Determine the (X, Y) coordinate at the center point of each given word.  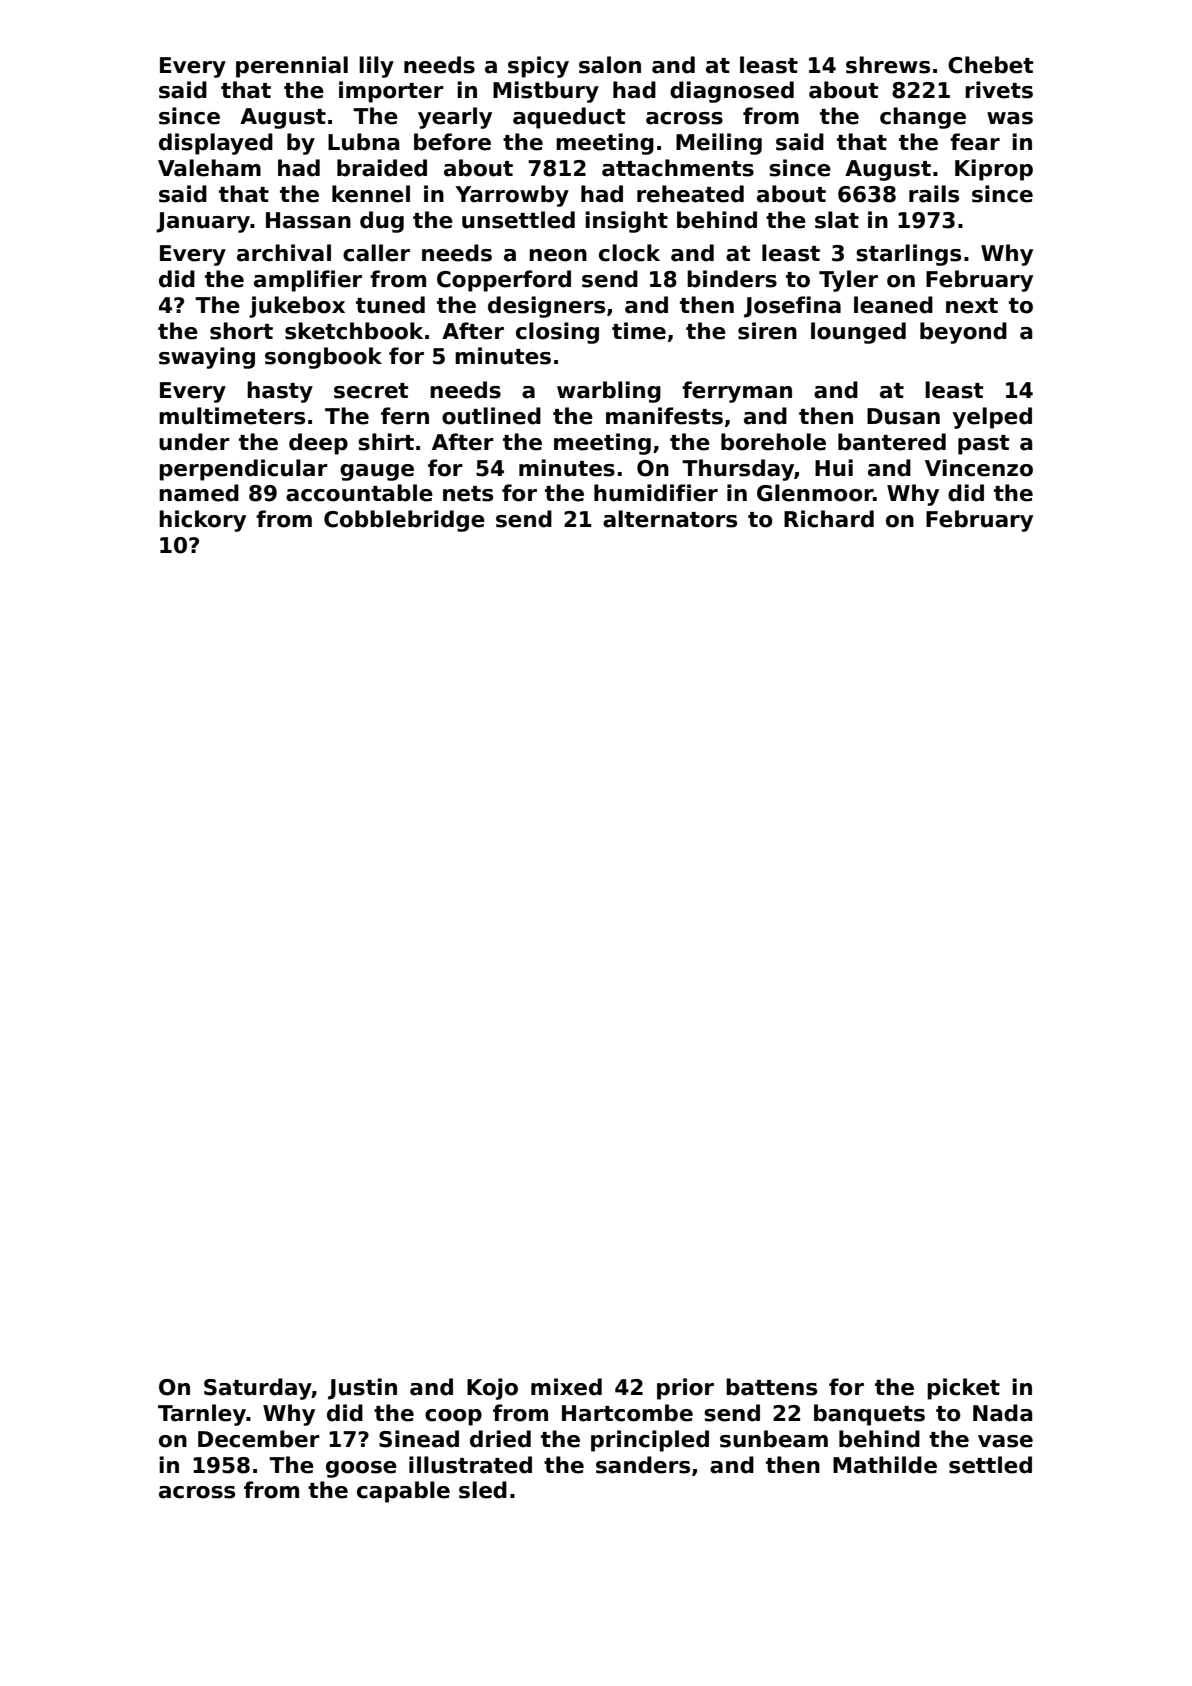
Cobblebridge (404, 521)
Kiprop (994, 170)
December (259, 1439)
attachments (678, 168)
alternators (670, 519)
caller (376, 253)
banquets (869, 1415)
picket (963, 1389)
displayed (216, 144)
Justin (362, 1389)
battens (771, 1387)
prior (685, 1389)
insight (626, 222)
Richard (829, 519)
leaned (893, 305)
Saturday (258, 1389)
